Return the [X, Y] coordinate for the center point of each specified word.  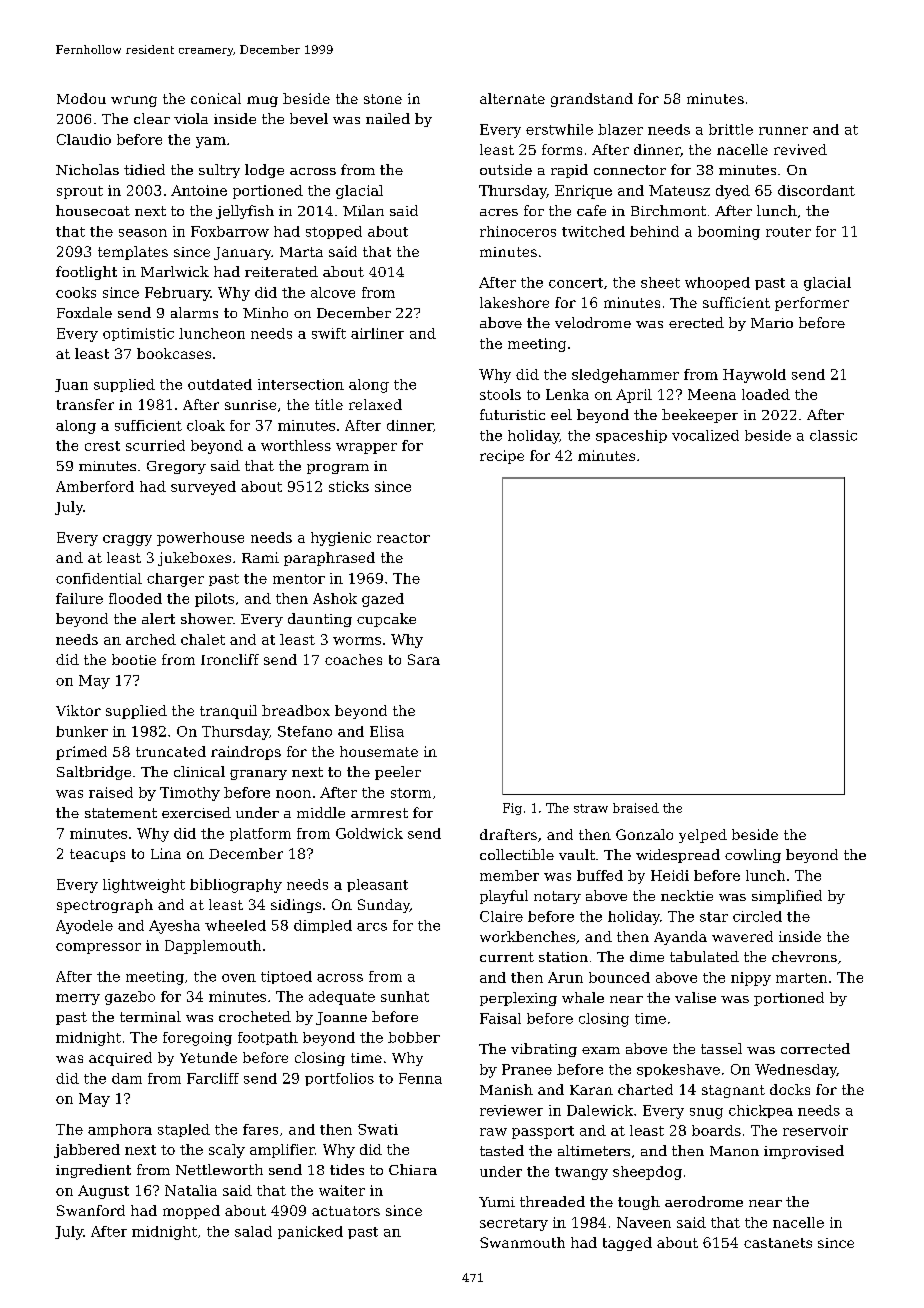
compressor [98, 948]
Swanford [91, 1210]
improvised [804, 1152]
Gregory [176, 467]
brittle [731, 129]
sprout [80, 192]
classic [833, 435]
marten [801, 978]
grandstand [592, 100]
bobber [414, 1037]
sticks [349, 486]
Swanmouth [522, 1242]
